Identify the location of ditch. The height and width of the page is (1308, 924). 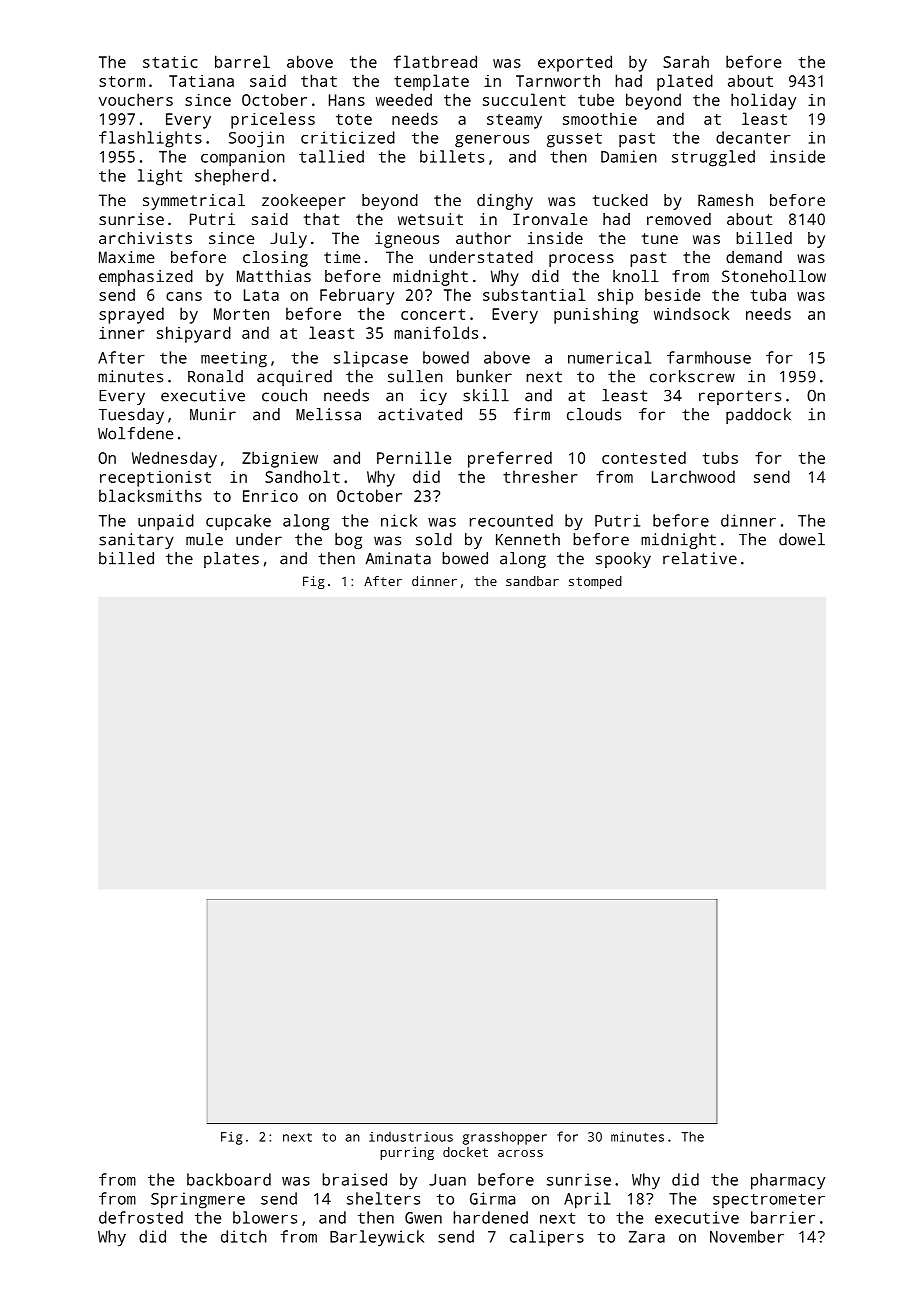
(244, 1236).
